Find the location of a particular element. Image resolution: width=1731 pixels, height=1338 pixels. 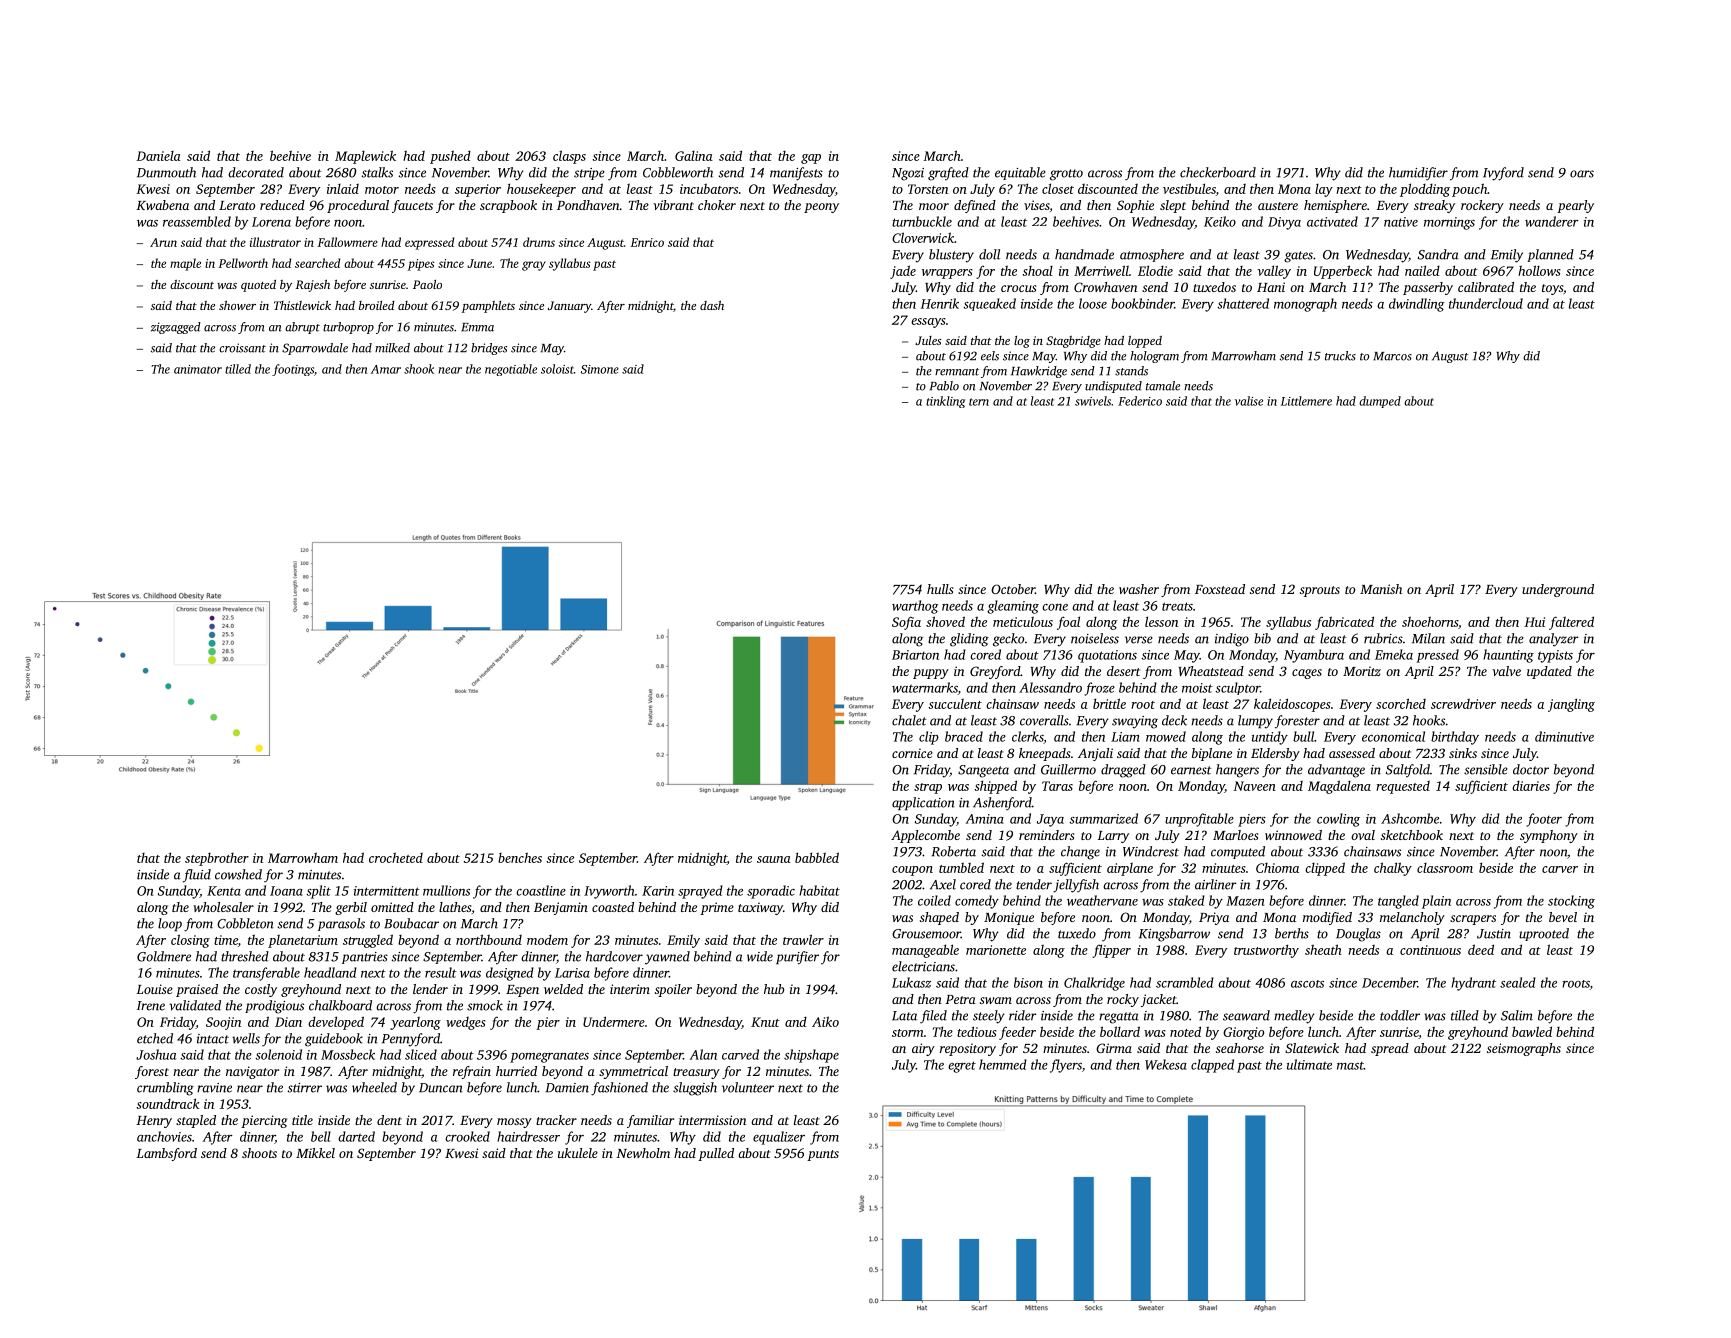

dash is located at coordinates (712, 305).
